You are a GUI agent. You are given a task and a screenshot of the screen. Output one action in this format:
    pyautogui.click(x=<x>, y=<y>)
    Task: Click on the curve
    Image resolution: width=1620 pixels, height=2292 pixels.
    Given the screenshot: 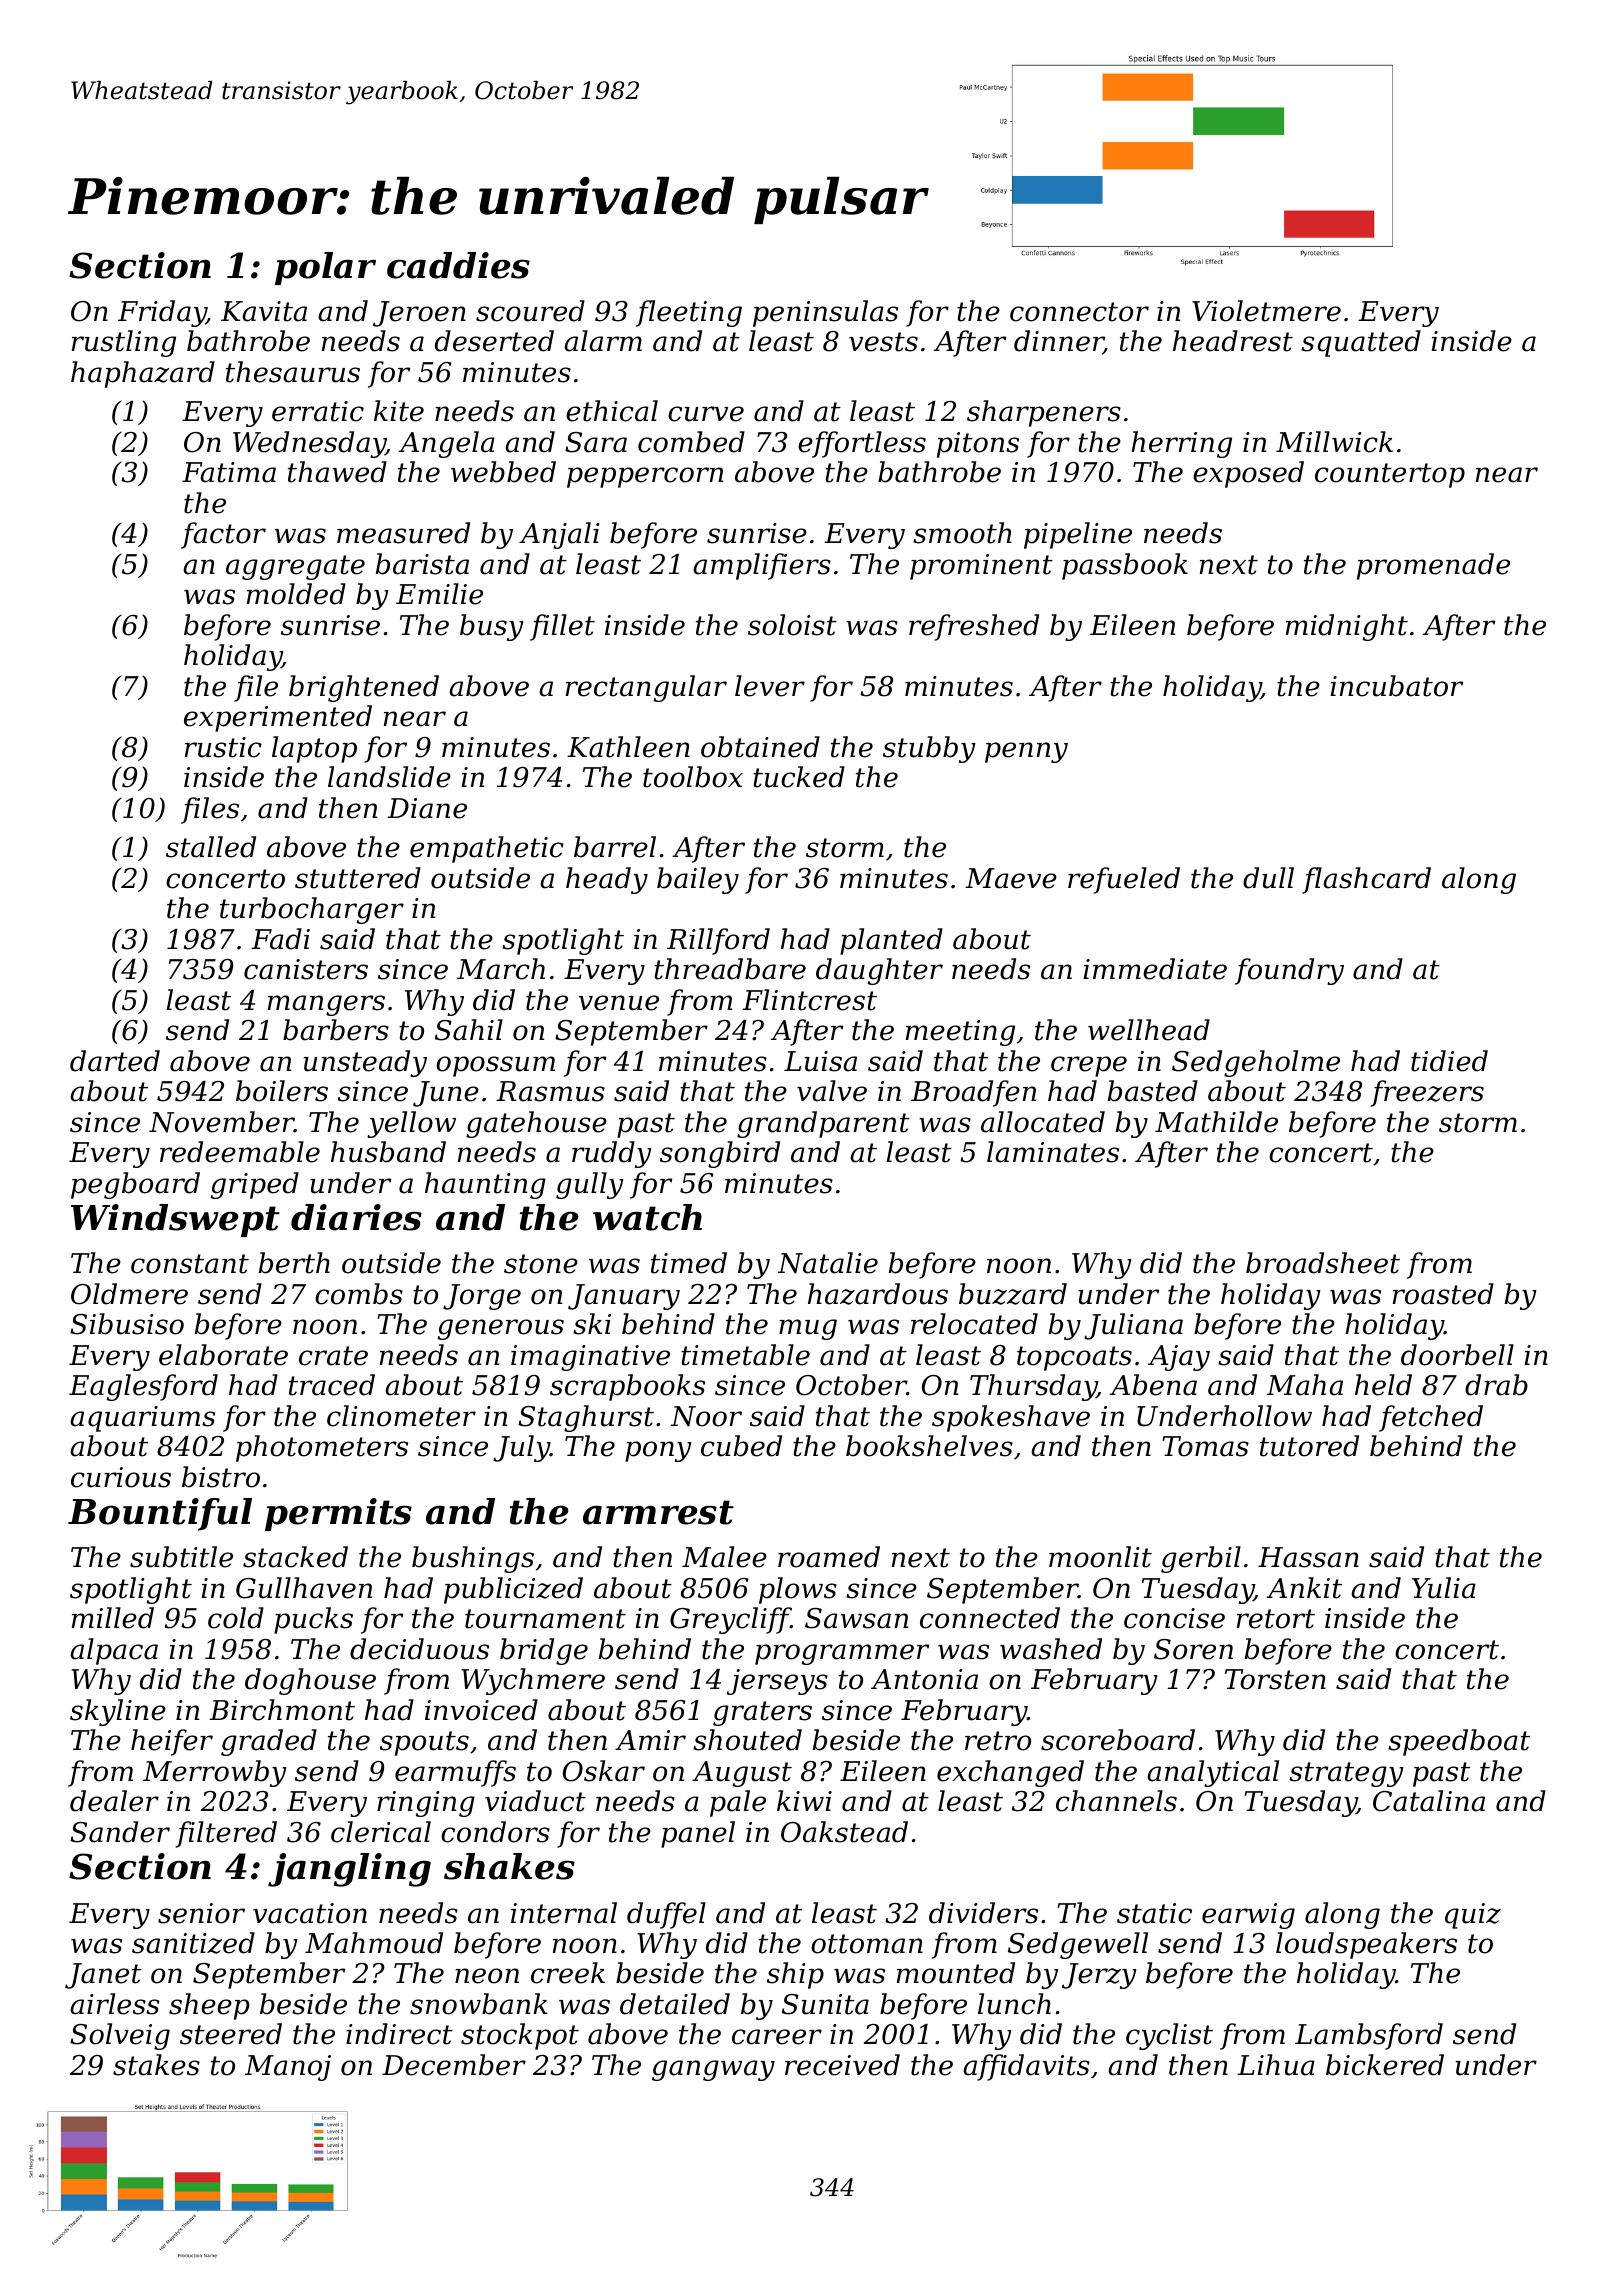 What is the action you would take?
    pyautogui.click(x=706, y=414)
